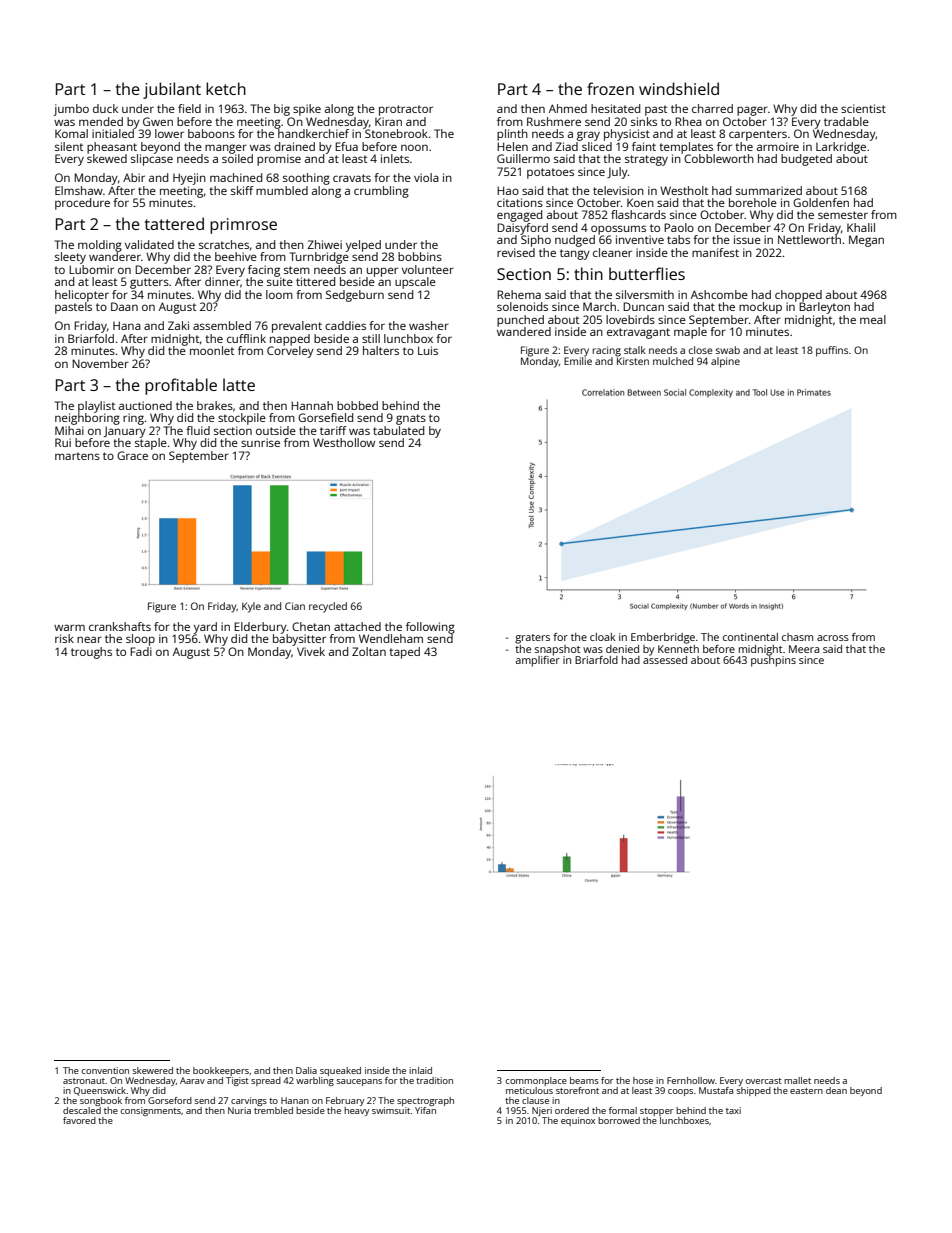 The image size is (952, 1233). What do you see at coordinates (578, 1121) in the screenshot?
I see `equinox` at bounding box center [578, 1121].
